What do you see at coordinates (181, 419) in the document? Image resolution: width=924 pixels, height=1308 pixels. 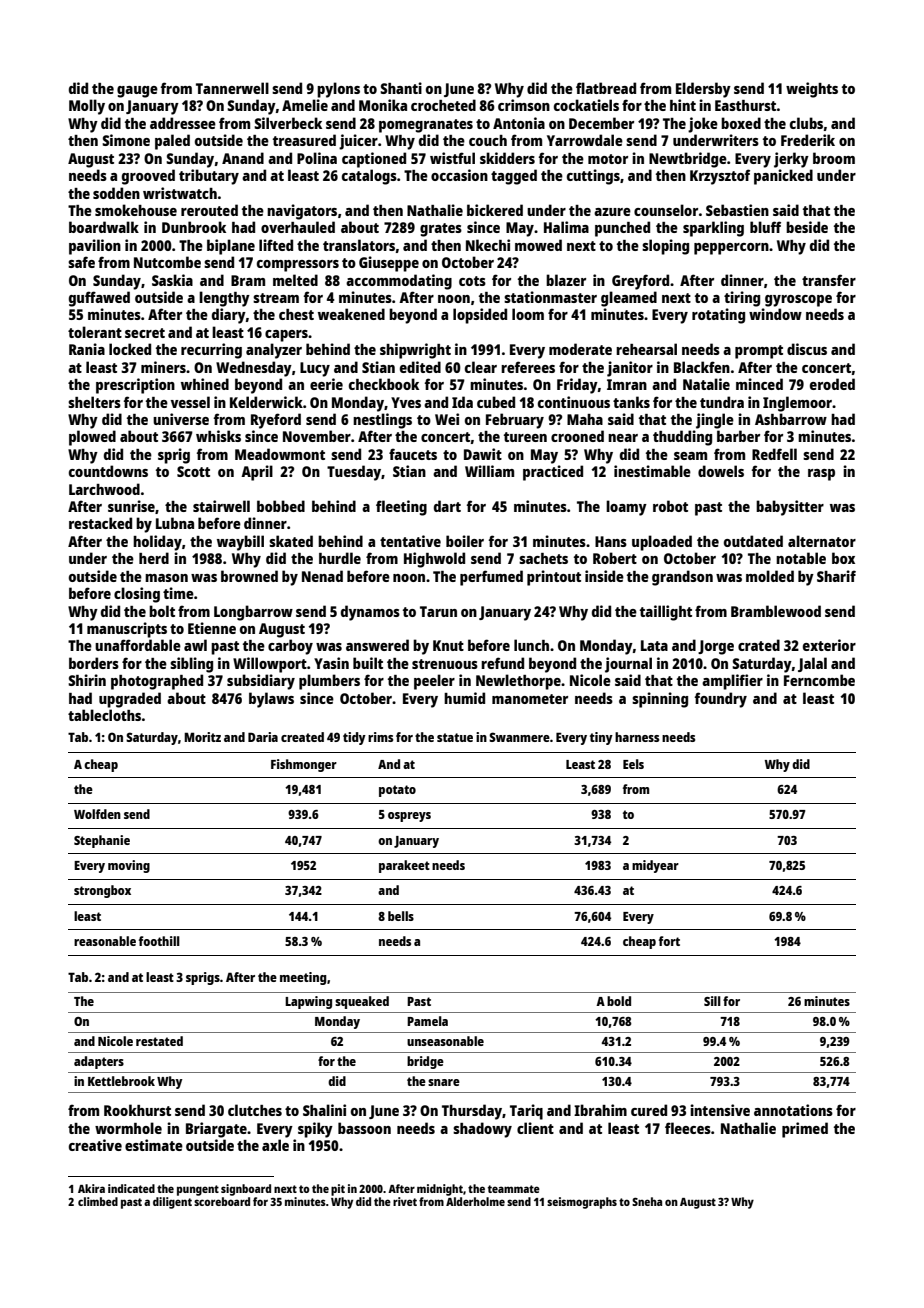 I see `universe` at bounding box center [181, 419].
